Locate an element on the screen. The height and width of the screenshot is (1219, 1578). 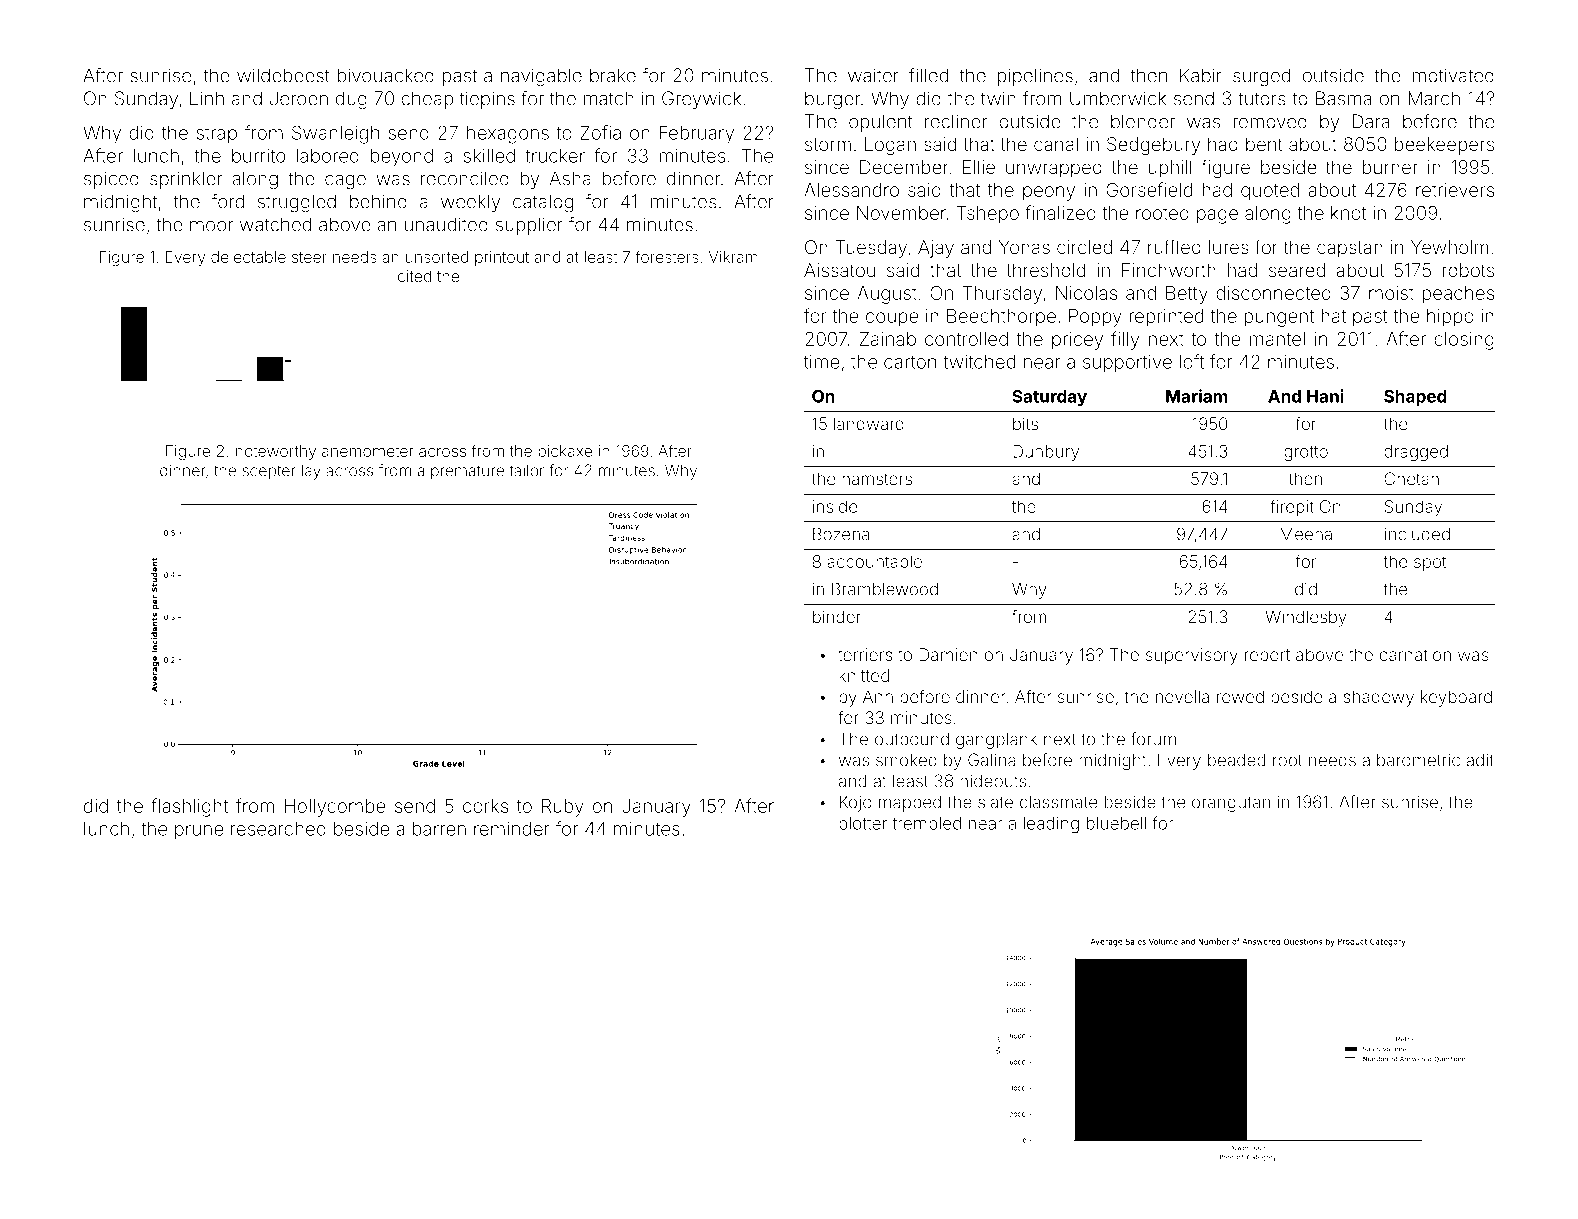
Alessandro is located at coordinates (851, 190).
